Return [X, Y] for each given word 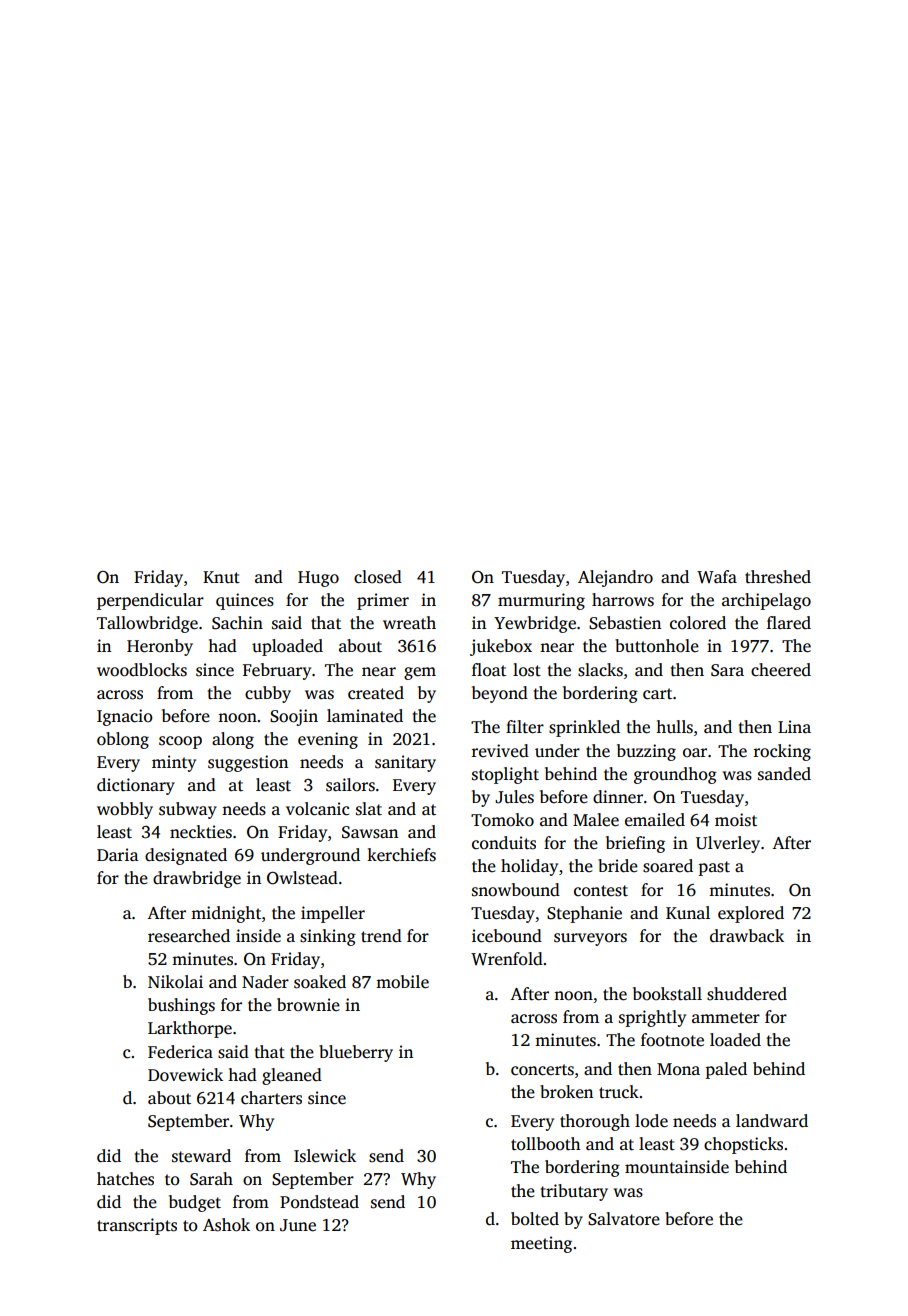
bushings [181, 1006]
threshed [778, 577]
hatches [125, 1179]
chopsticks [743, 1145]
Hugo [318, 579]
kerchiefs [401, 855]
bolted [535, 1219]
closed [378, 577]
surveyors [590, 939]
